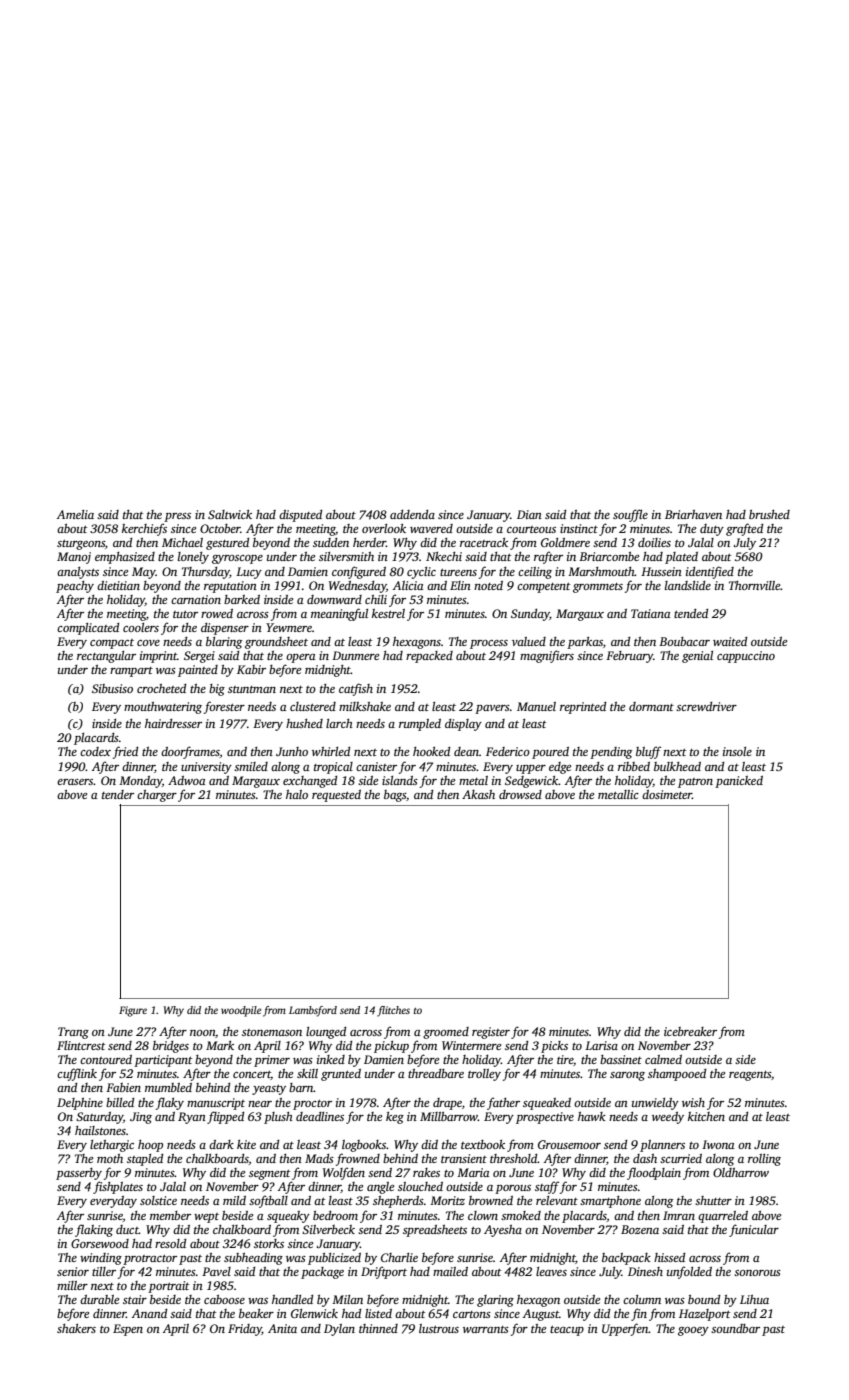 This screenshot has width=849, height=1400. I want to click on Larisa, so click(601, 1045).
